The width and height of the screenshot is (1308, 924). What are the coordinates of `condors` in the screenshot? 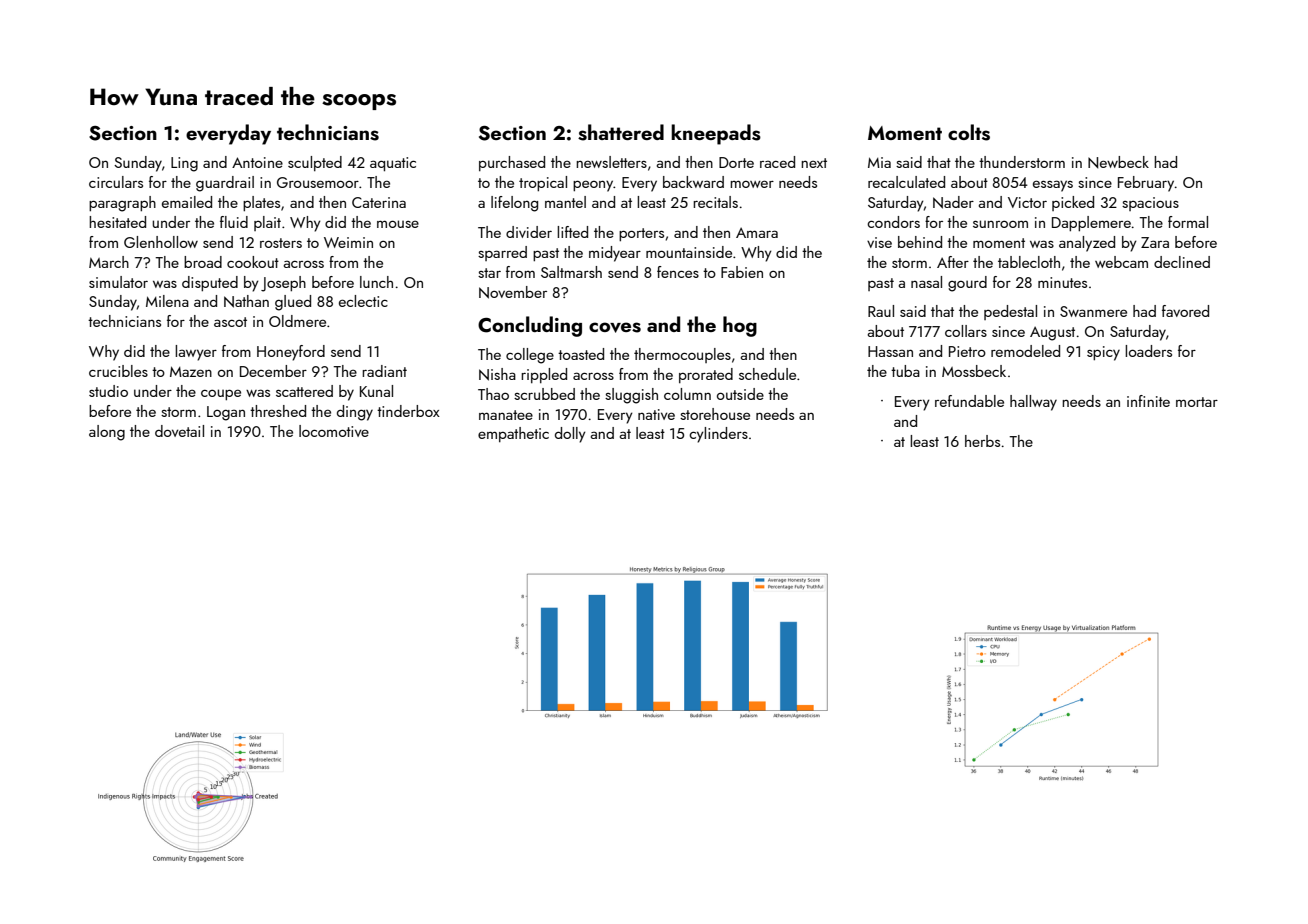 It's located at (893, 222).
